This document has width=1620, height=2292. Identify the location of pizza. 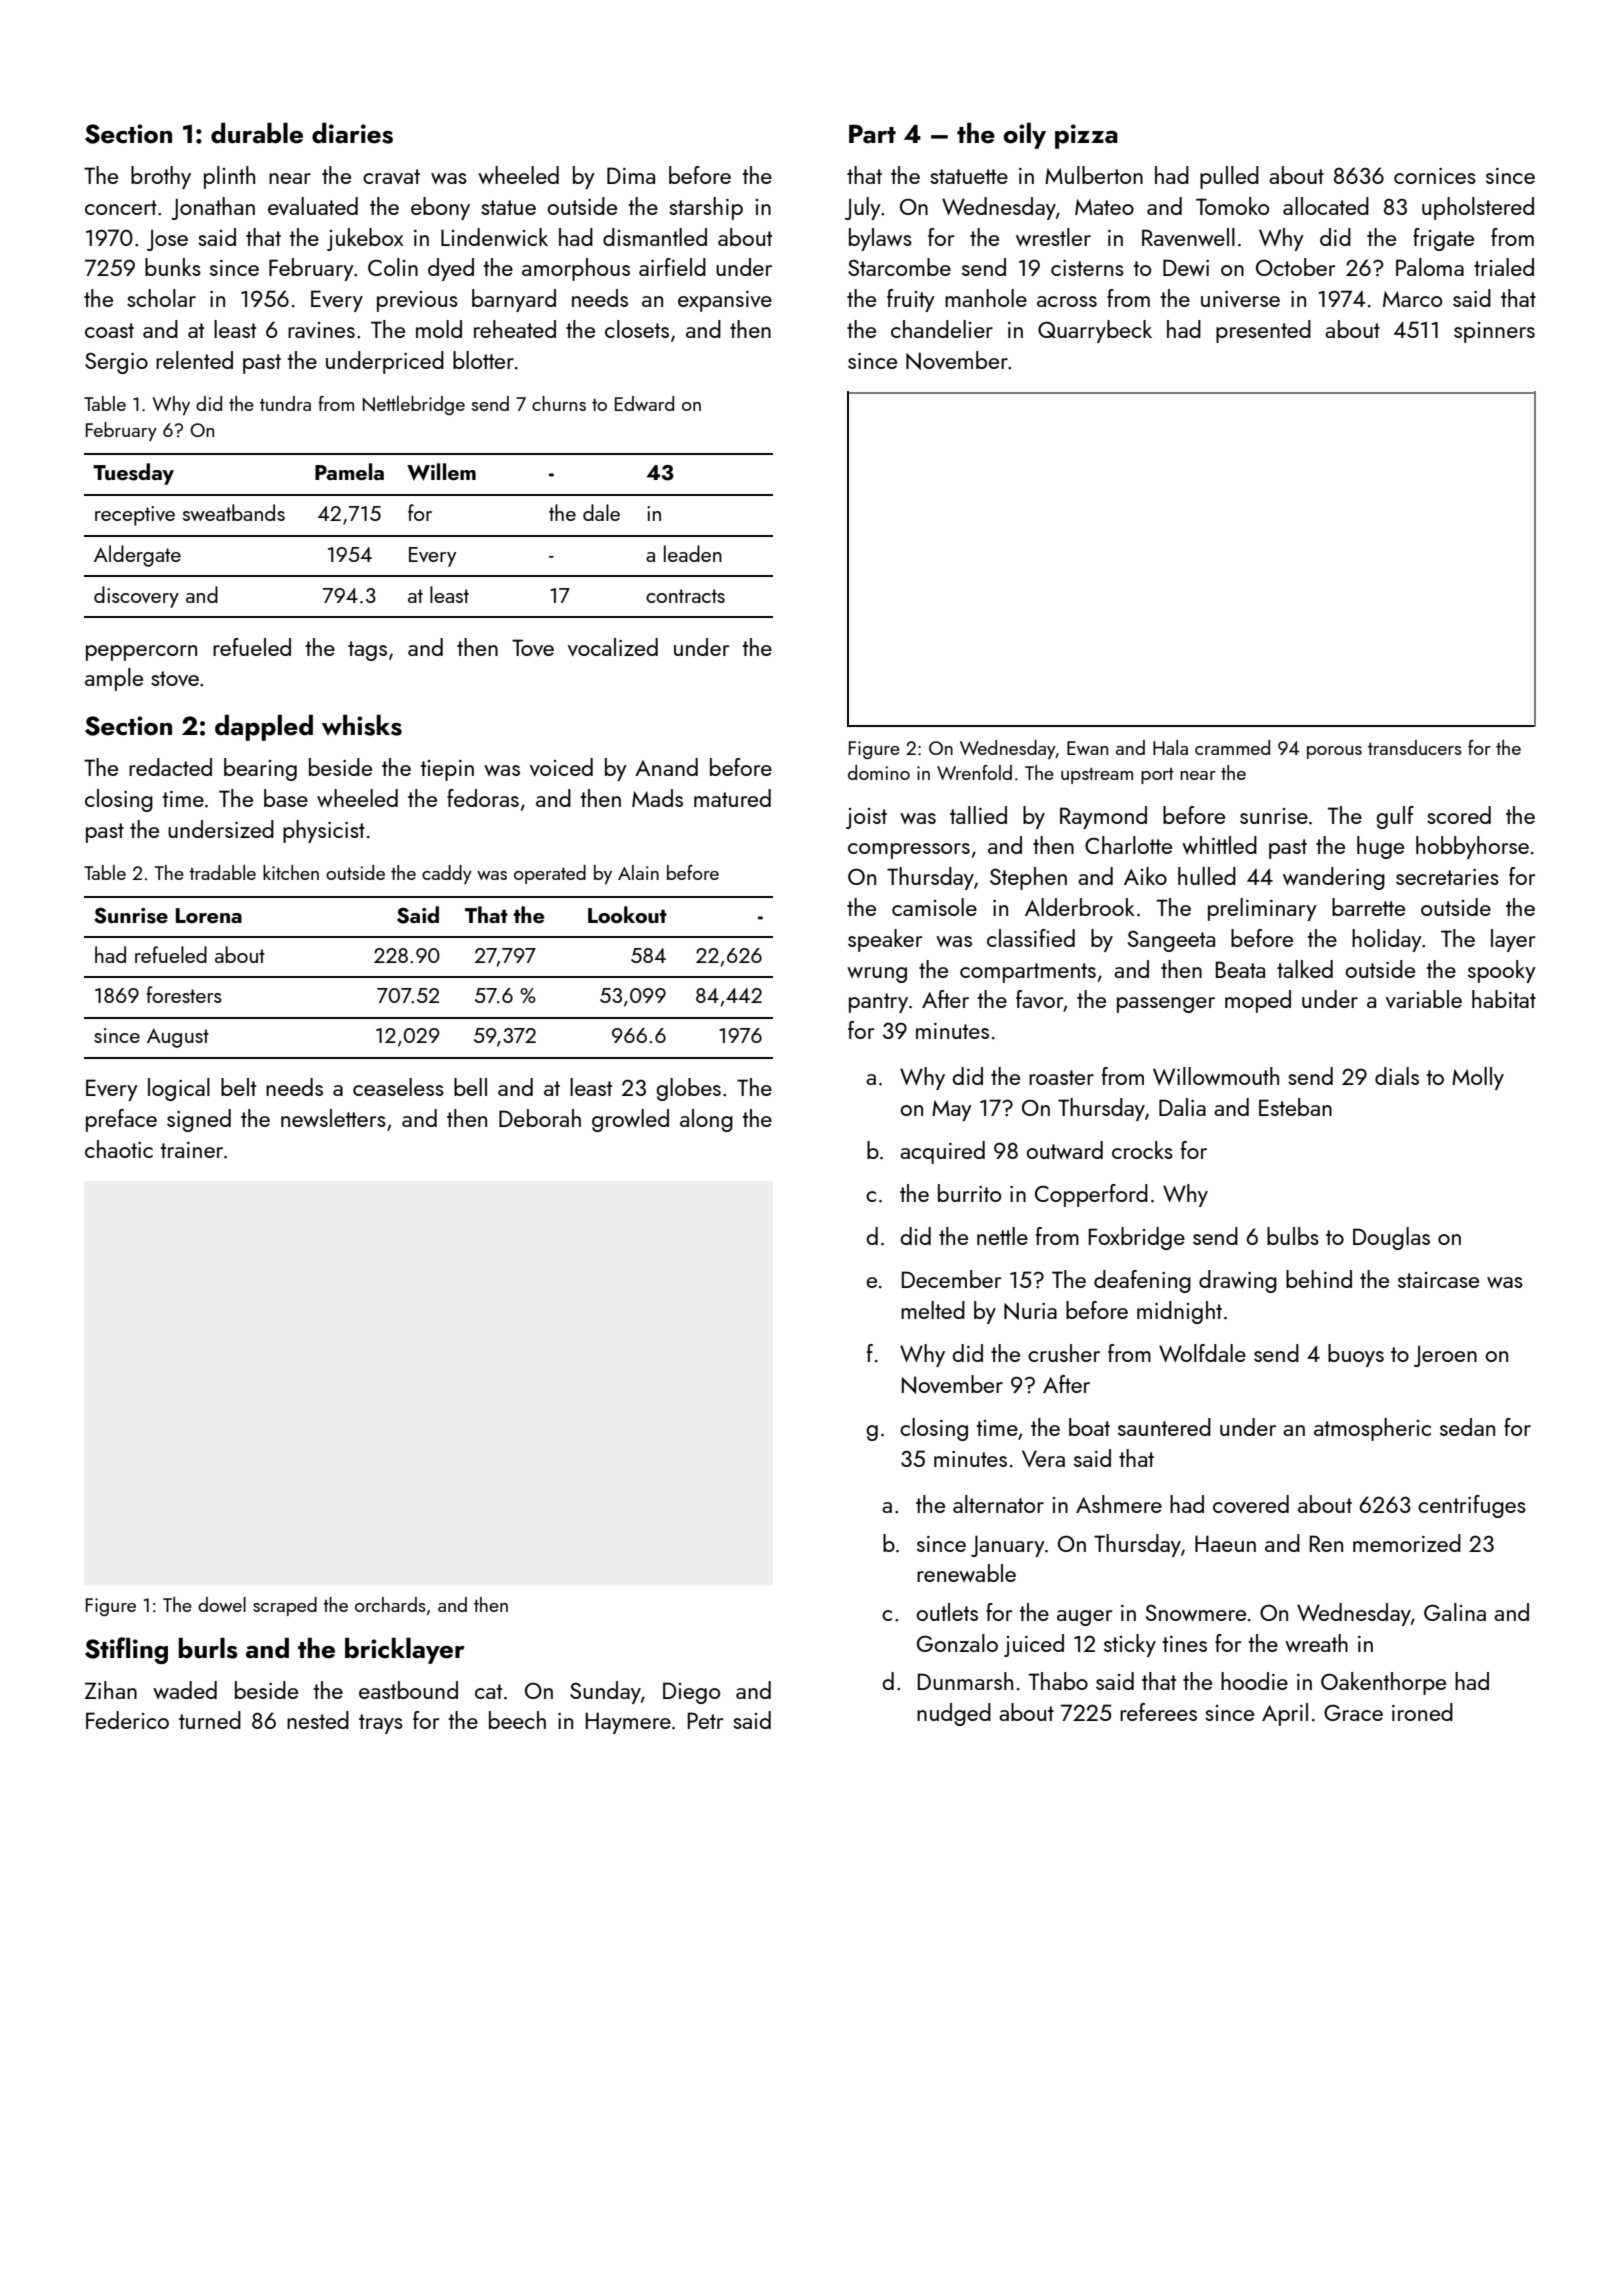
(1086, 136).
